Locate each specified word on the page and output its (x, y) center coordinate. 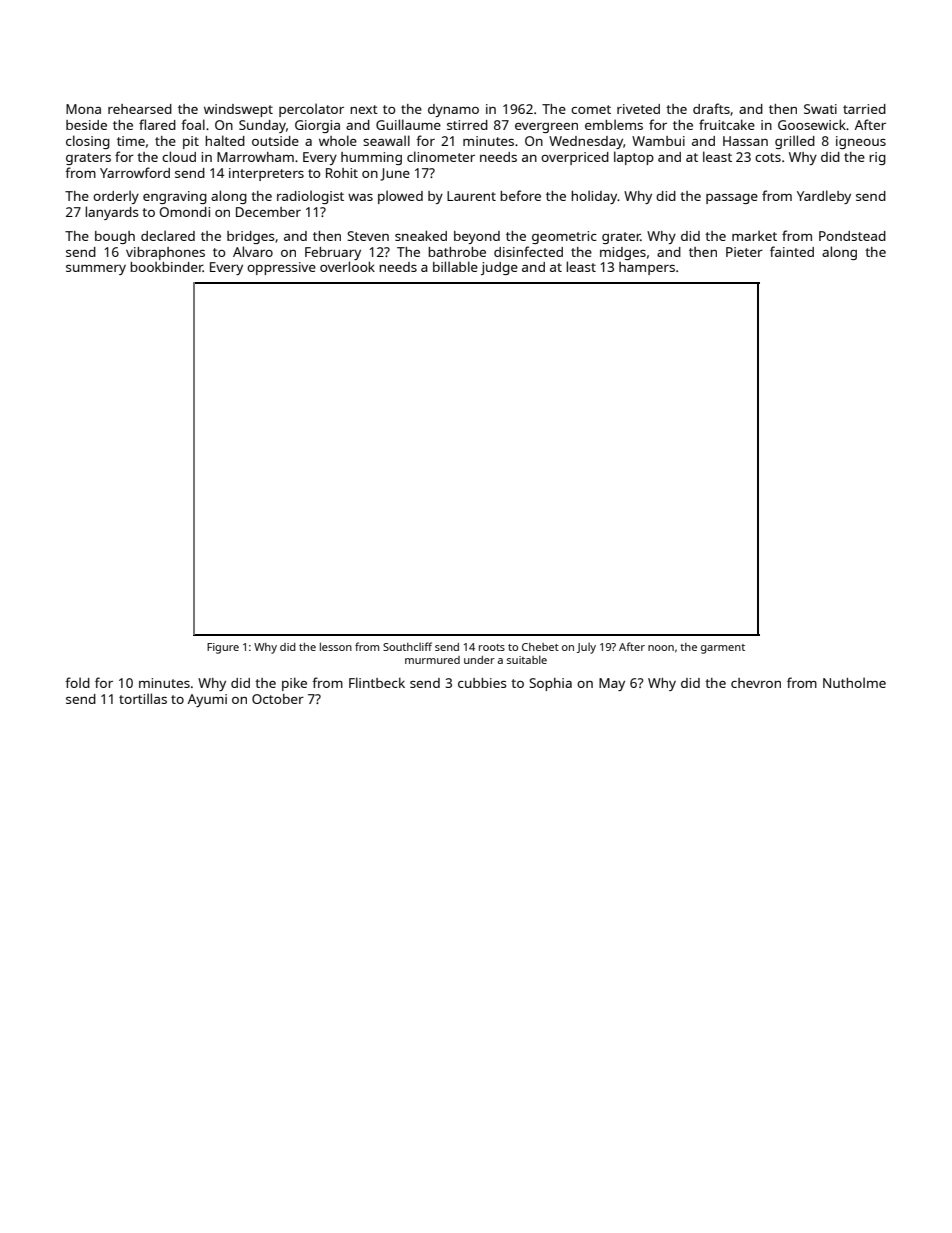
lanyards (111, 213)
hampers (647, 268)
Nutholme (854, 682)
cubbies (482, 683)
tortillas (143, 698)
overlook (347, 266)
